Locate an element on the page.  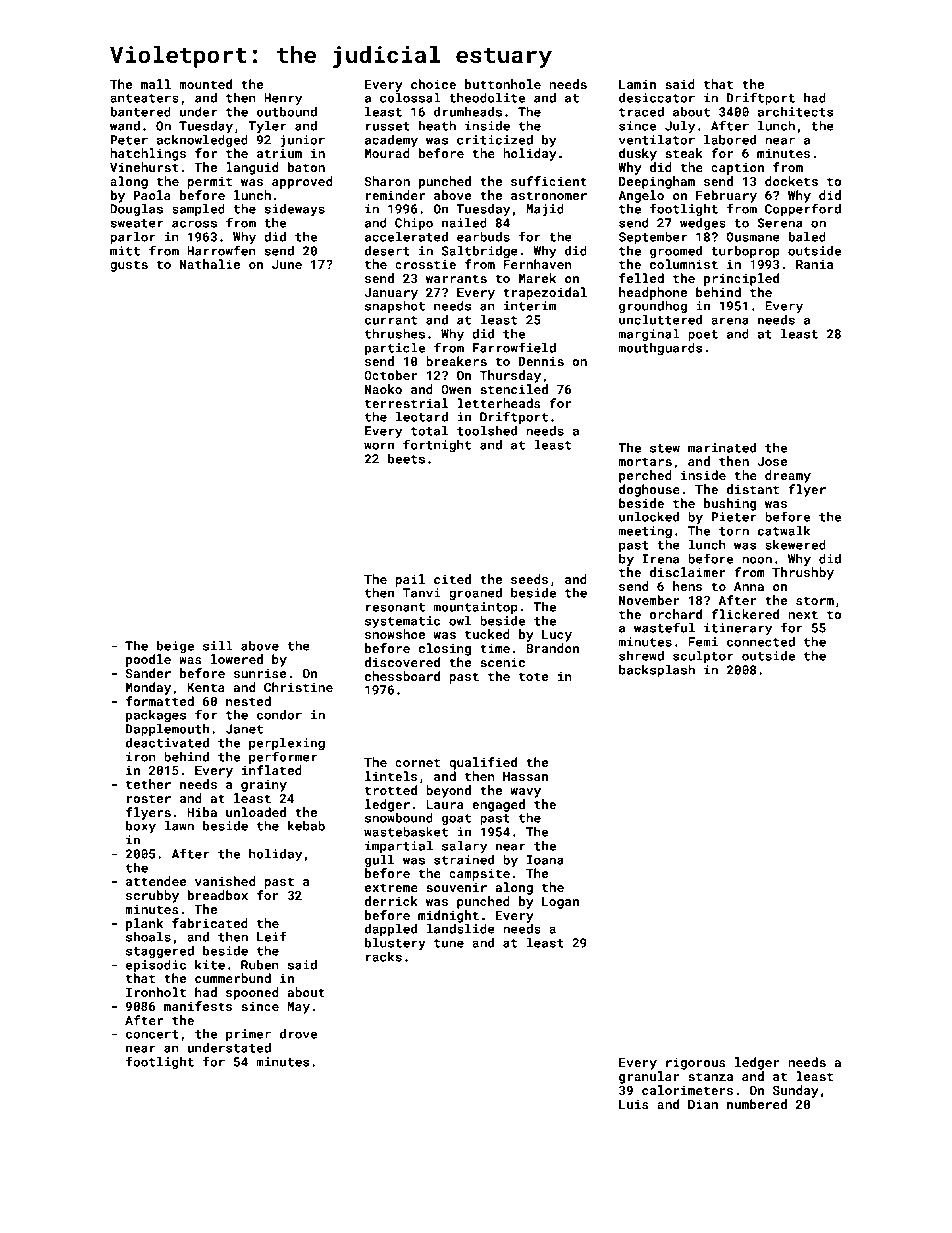
engaged is located at coordinates (498, 805).
